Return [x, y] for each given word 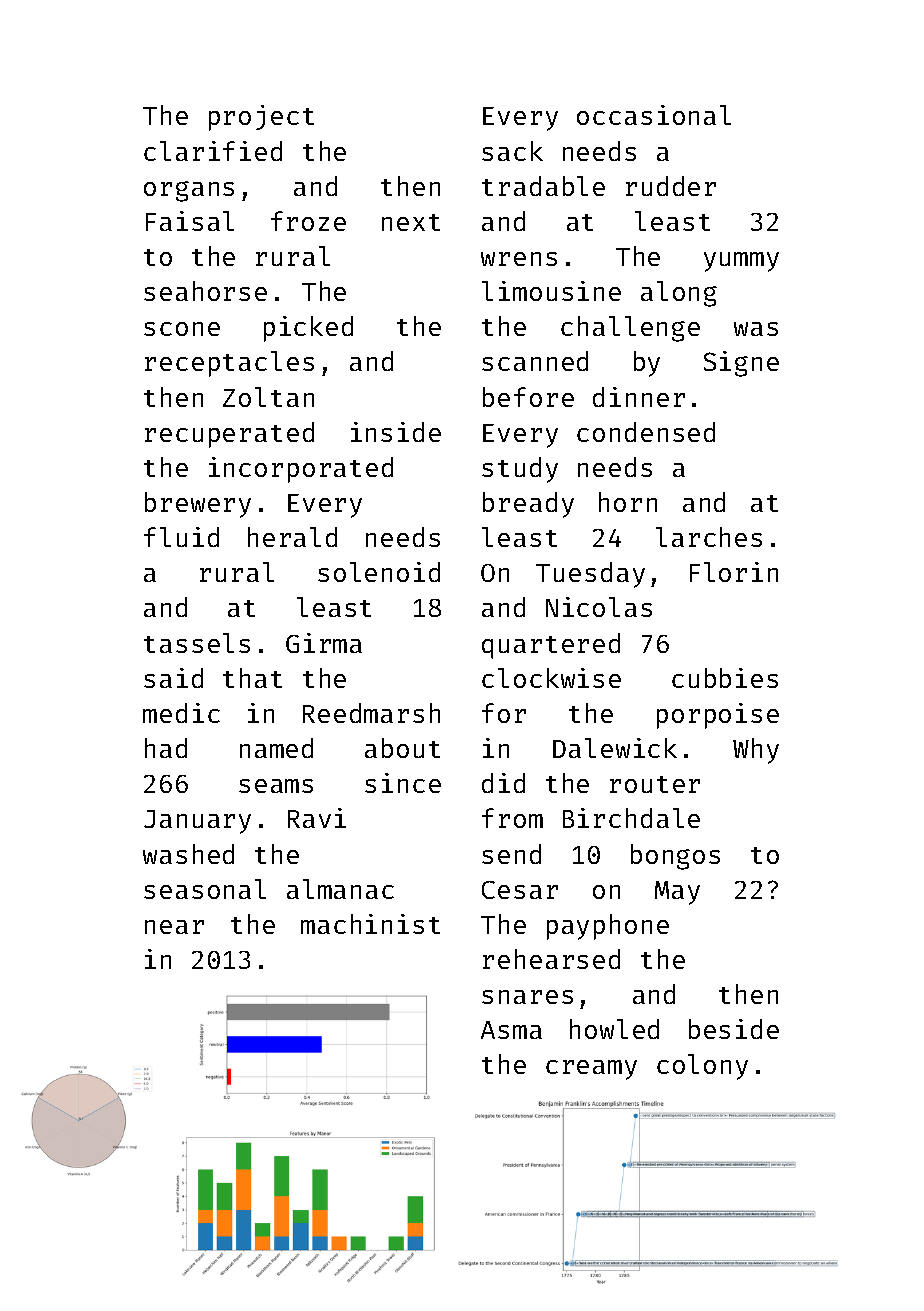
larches [709, 537]
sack [512, 151]
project [261, 118]
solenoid [379, 572]
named [276, 748]
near [174, 927]
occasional [654, 115]
